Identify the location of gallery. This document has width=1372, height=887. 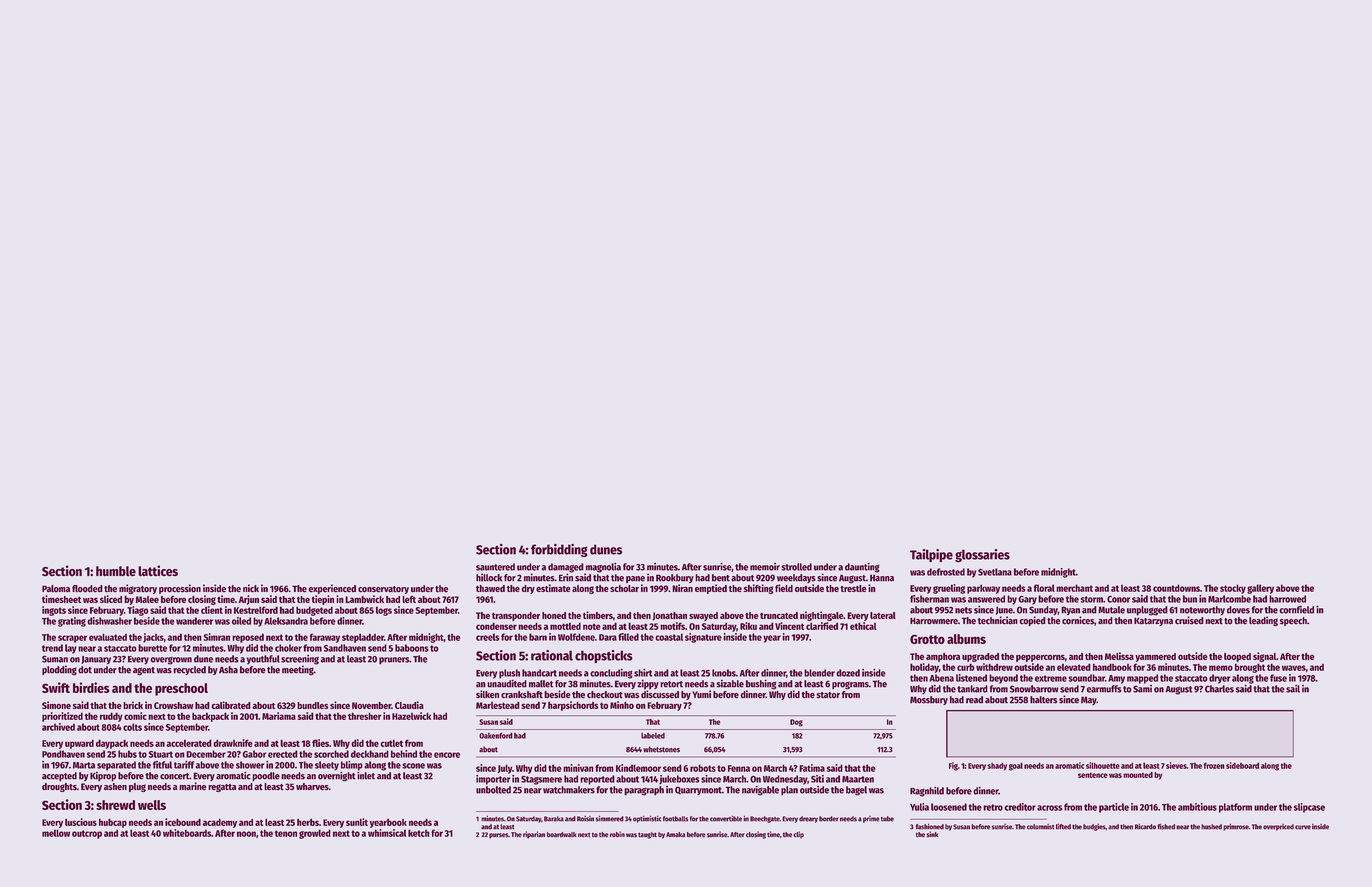
(1260, 589).
